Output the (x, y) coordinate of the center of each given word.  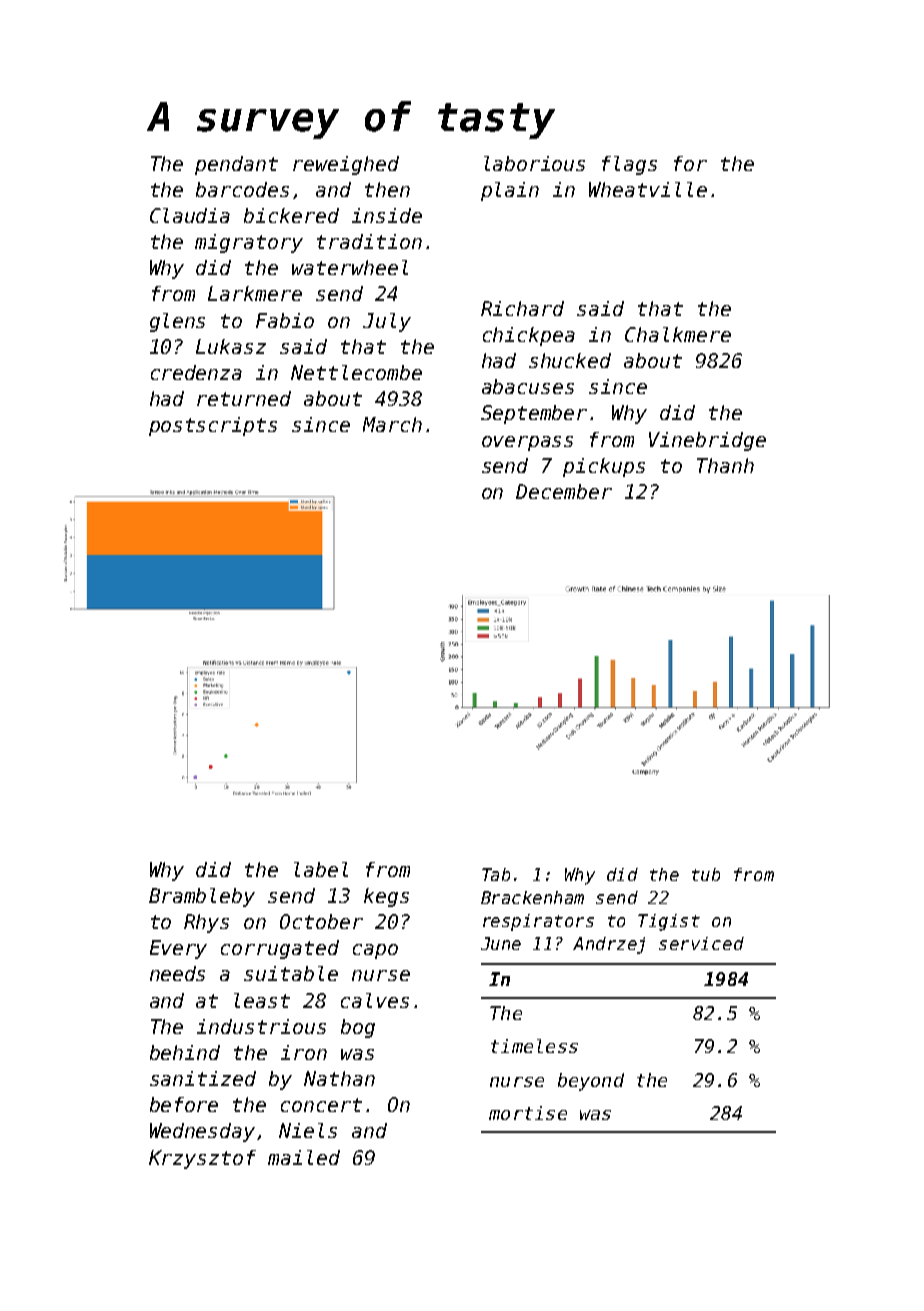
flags (629, 165)
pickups (604, 467)
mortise (528, 1113)
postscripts (213, 426)
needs (177, 973)
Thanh (725, 465)
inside (387, 215)
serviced (701, 943)
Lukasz (231, 346)
